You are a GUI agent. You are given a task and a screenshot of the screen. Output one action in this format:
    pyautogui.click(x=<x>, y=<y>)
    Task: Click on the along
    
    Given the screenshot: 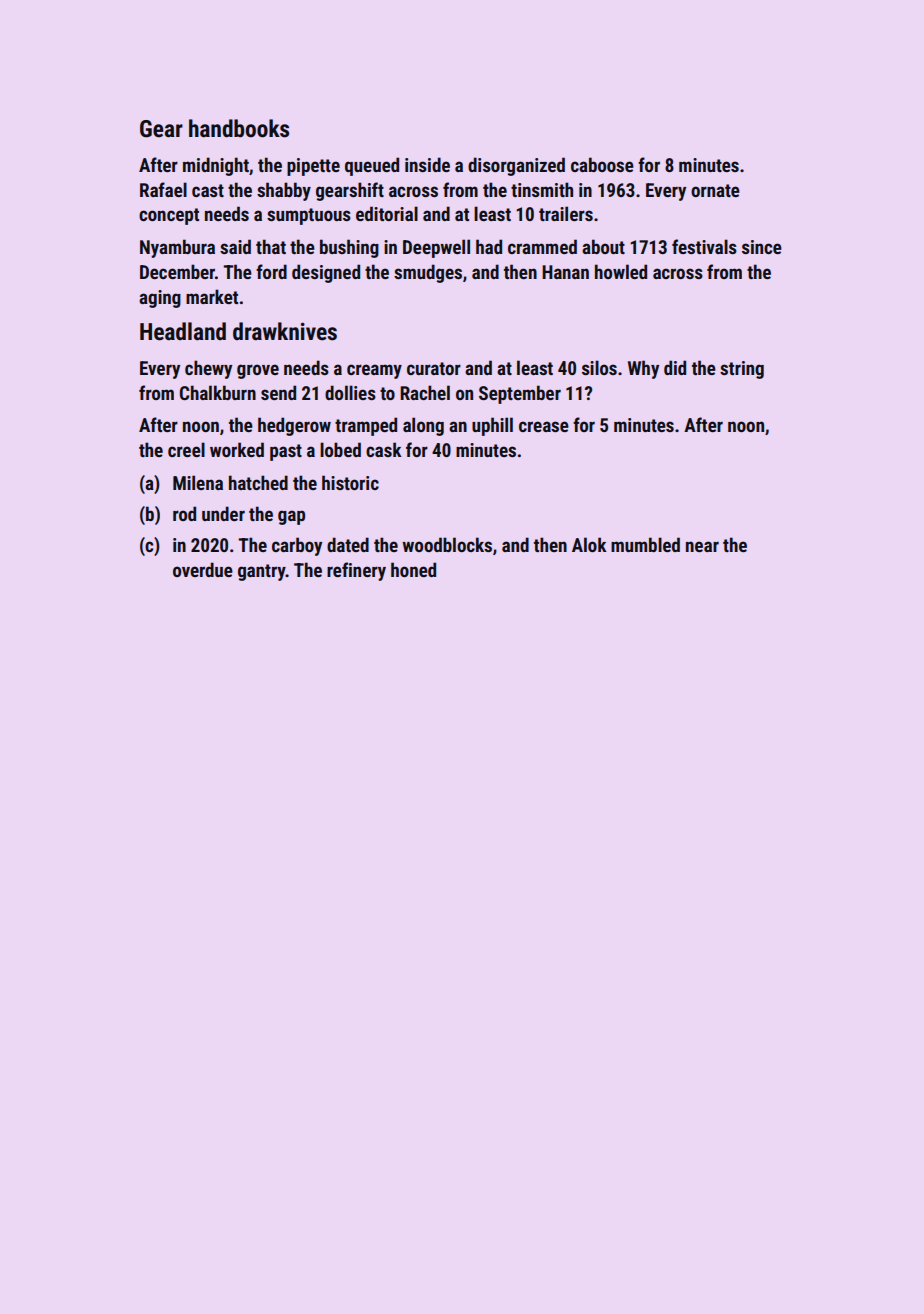 What is the action you would take?
    pyautogui.click(x=423, y=426)
